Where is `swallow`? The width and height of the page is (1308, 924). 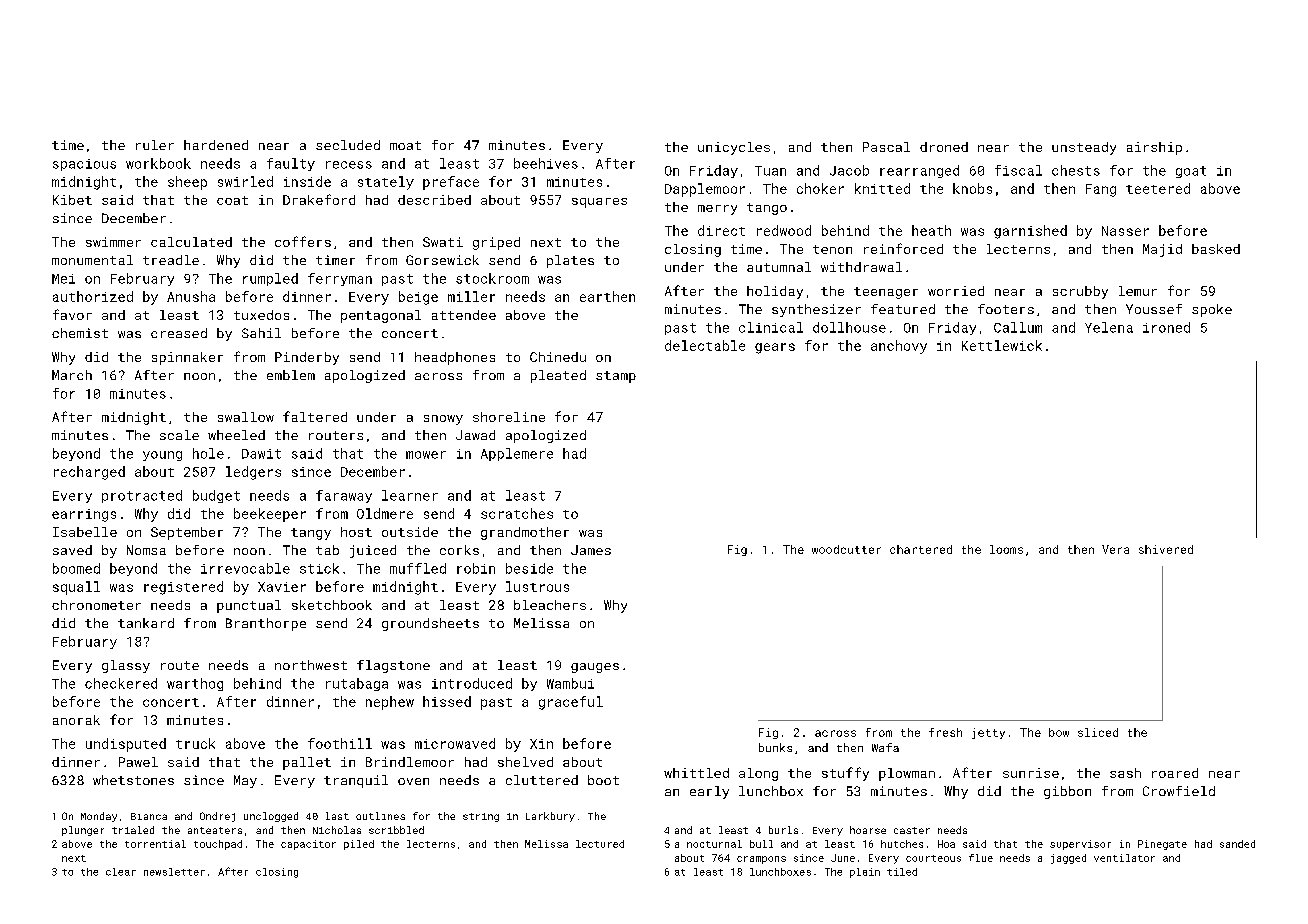 swallow is located at coordinates (246, 417).
